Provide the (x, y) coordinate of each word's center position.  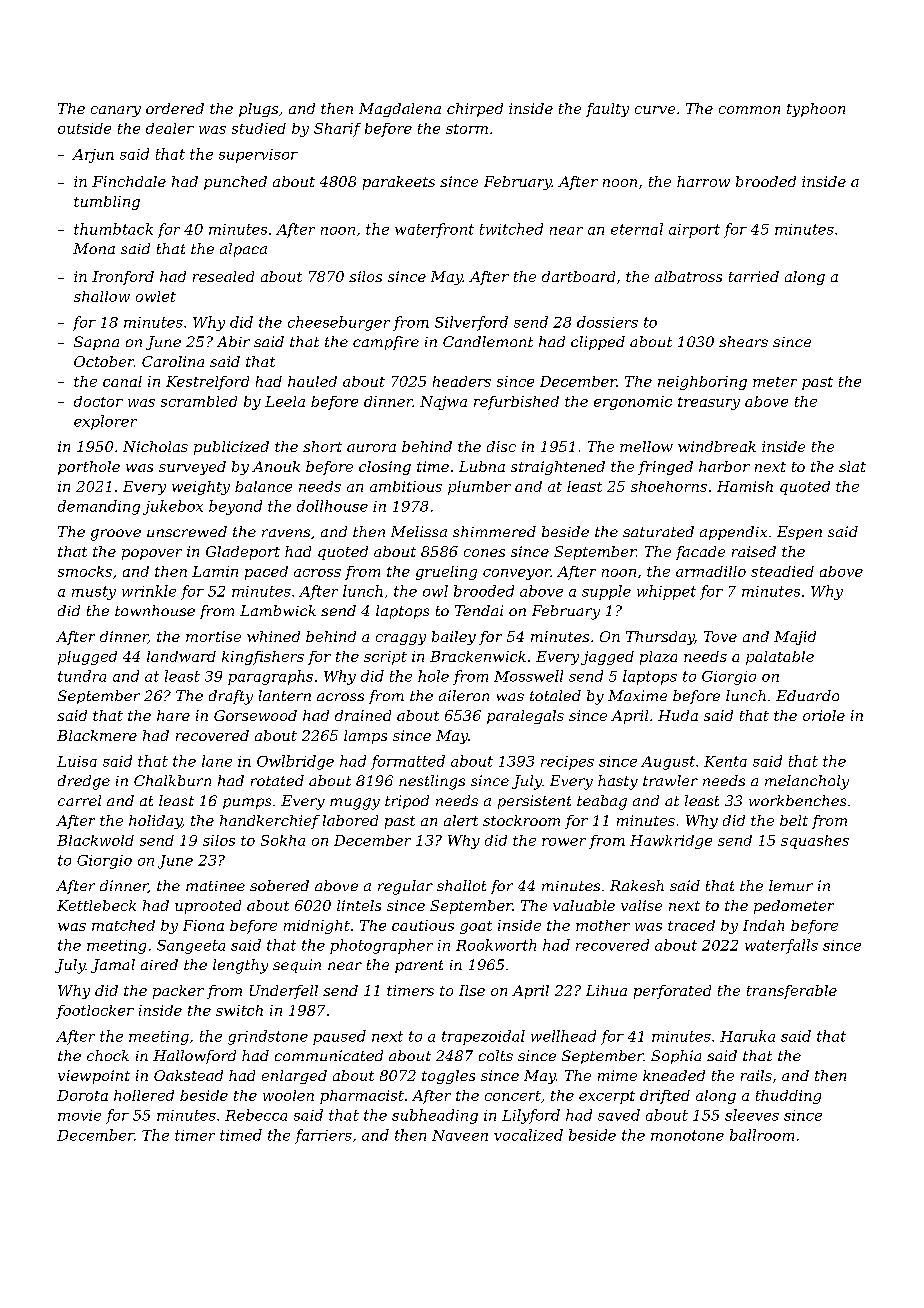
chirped (475, 110)
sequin (297, 966)
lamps (365, 737)
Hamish (745, 486)
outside (84, 128)
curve (655, 110)
